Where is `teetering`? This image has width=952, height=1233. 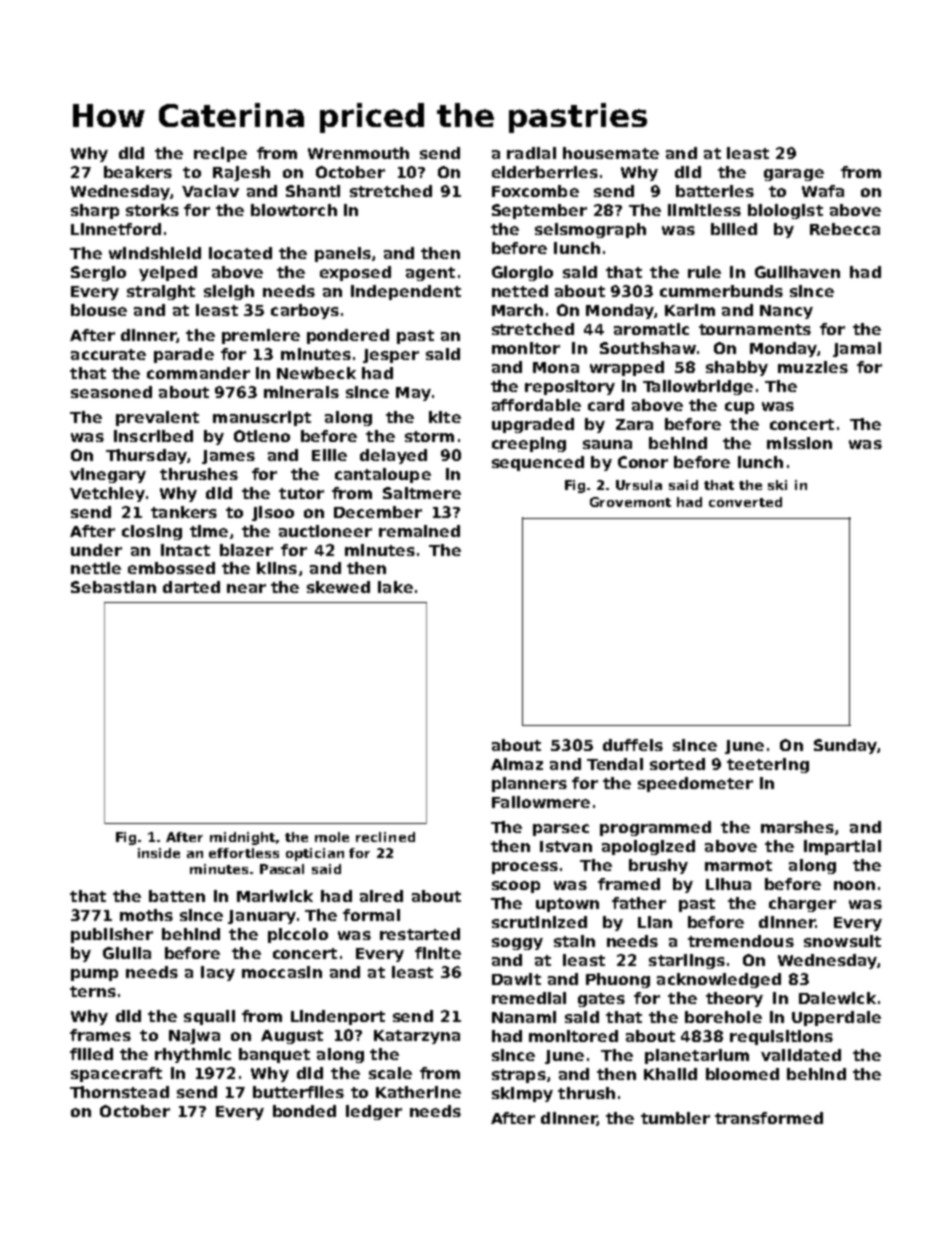
teetering is located at coordinates (768, 765).
